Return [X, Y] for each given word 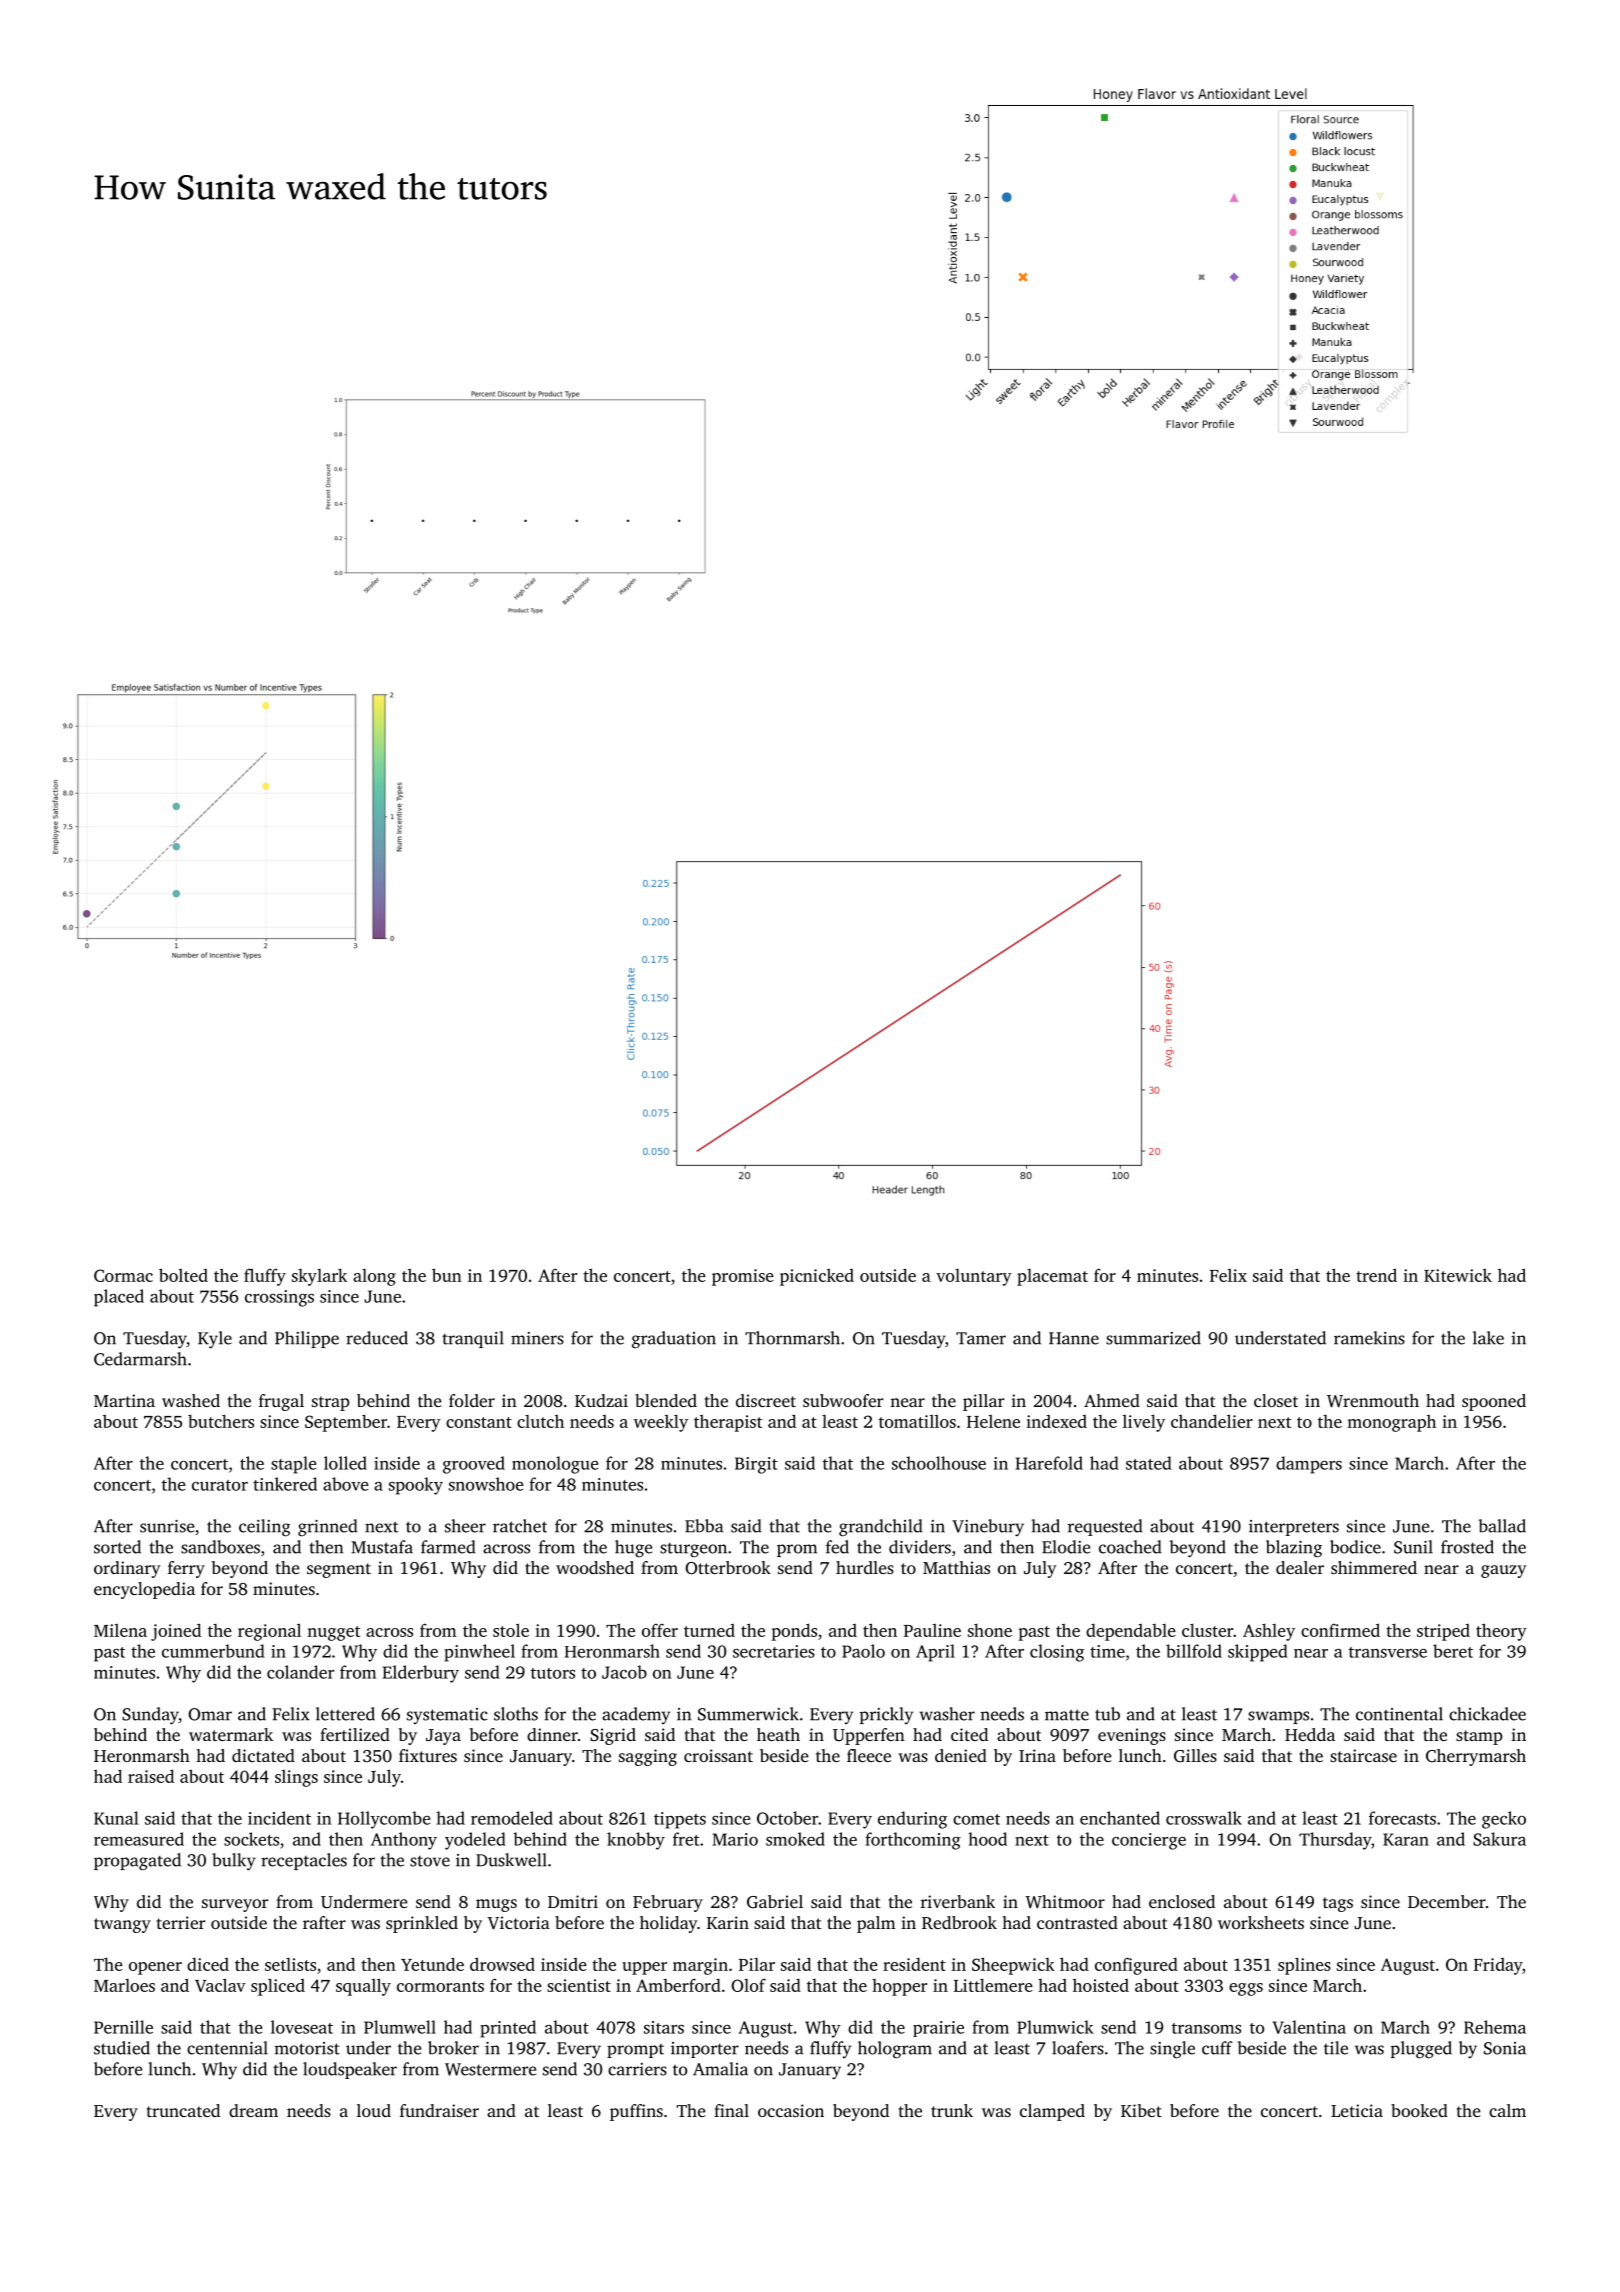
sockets [251, 1839]
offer [660, 1630]
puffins [636, 2112]
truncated [183, 2110]
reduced [377, 1338]
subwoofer [843, 1400]
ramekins [1369, 1338]
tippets [680, 1820]
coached [1130, 1547]
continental [1399, 1714]
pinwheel [479, 1653]
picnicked [817, 1277]
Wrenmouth [1373, 1401]
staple [294, 1465]
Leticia [1357, 2110]
